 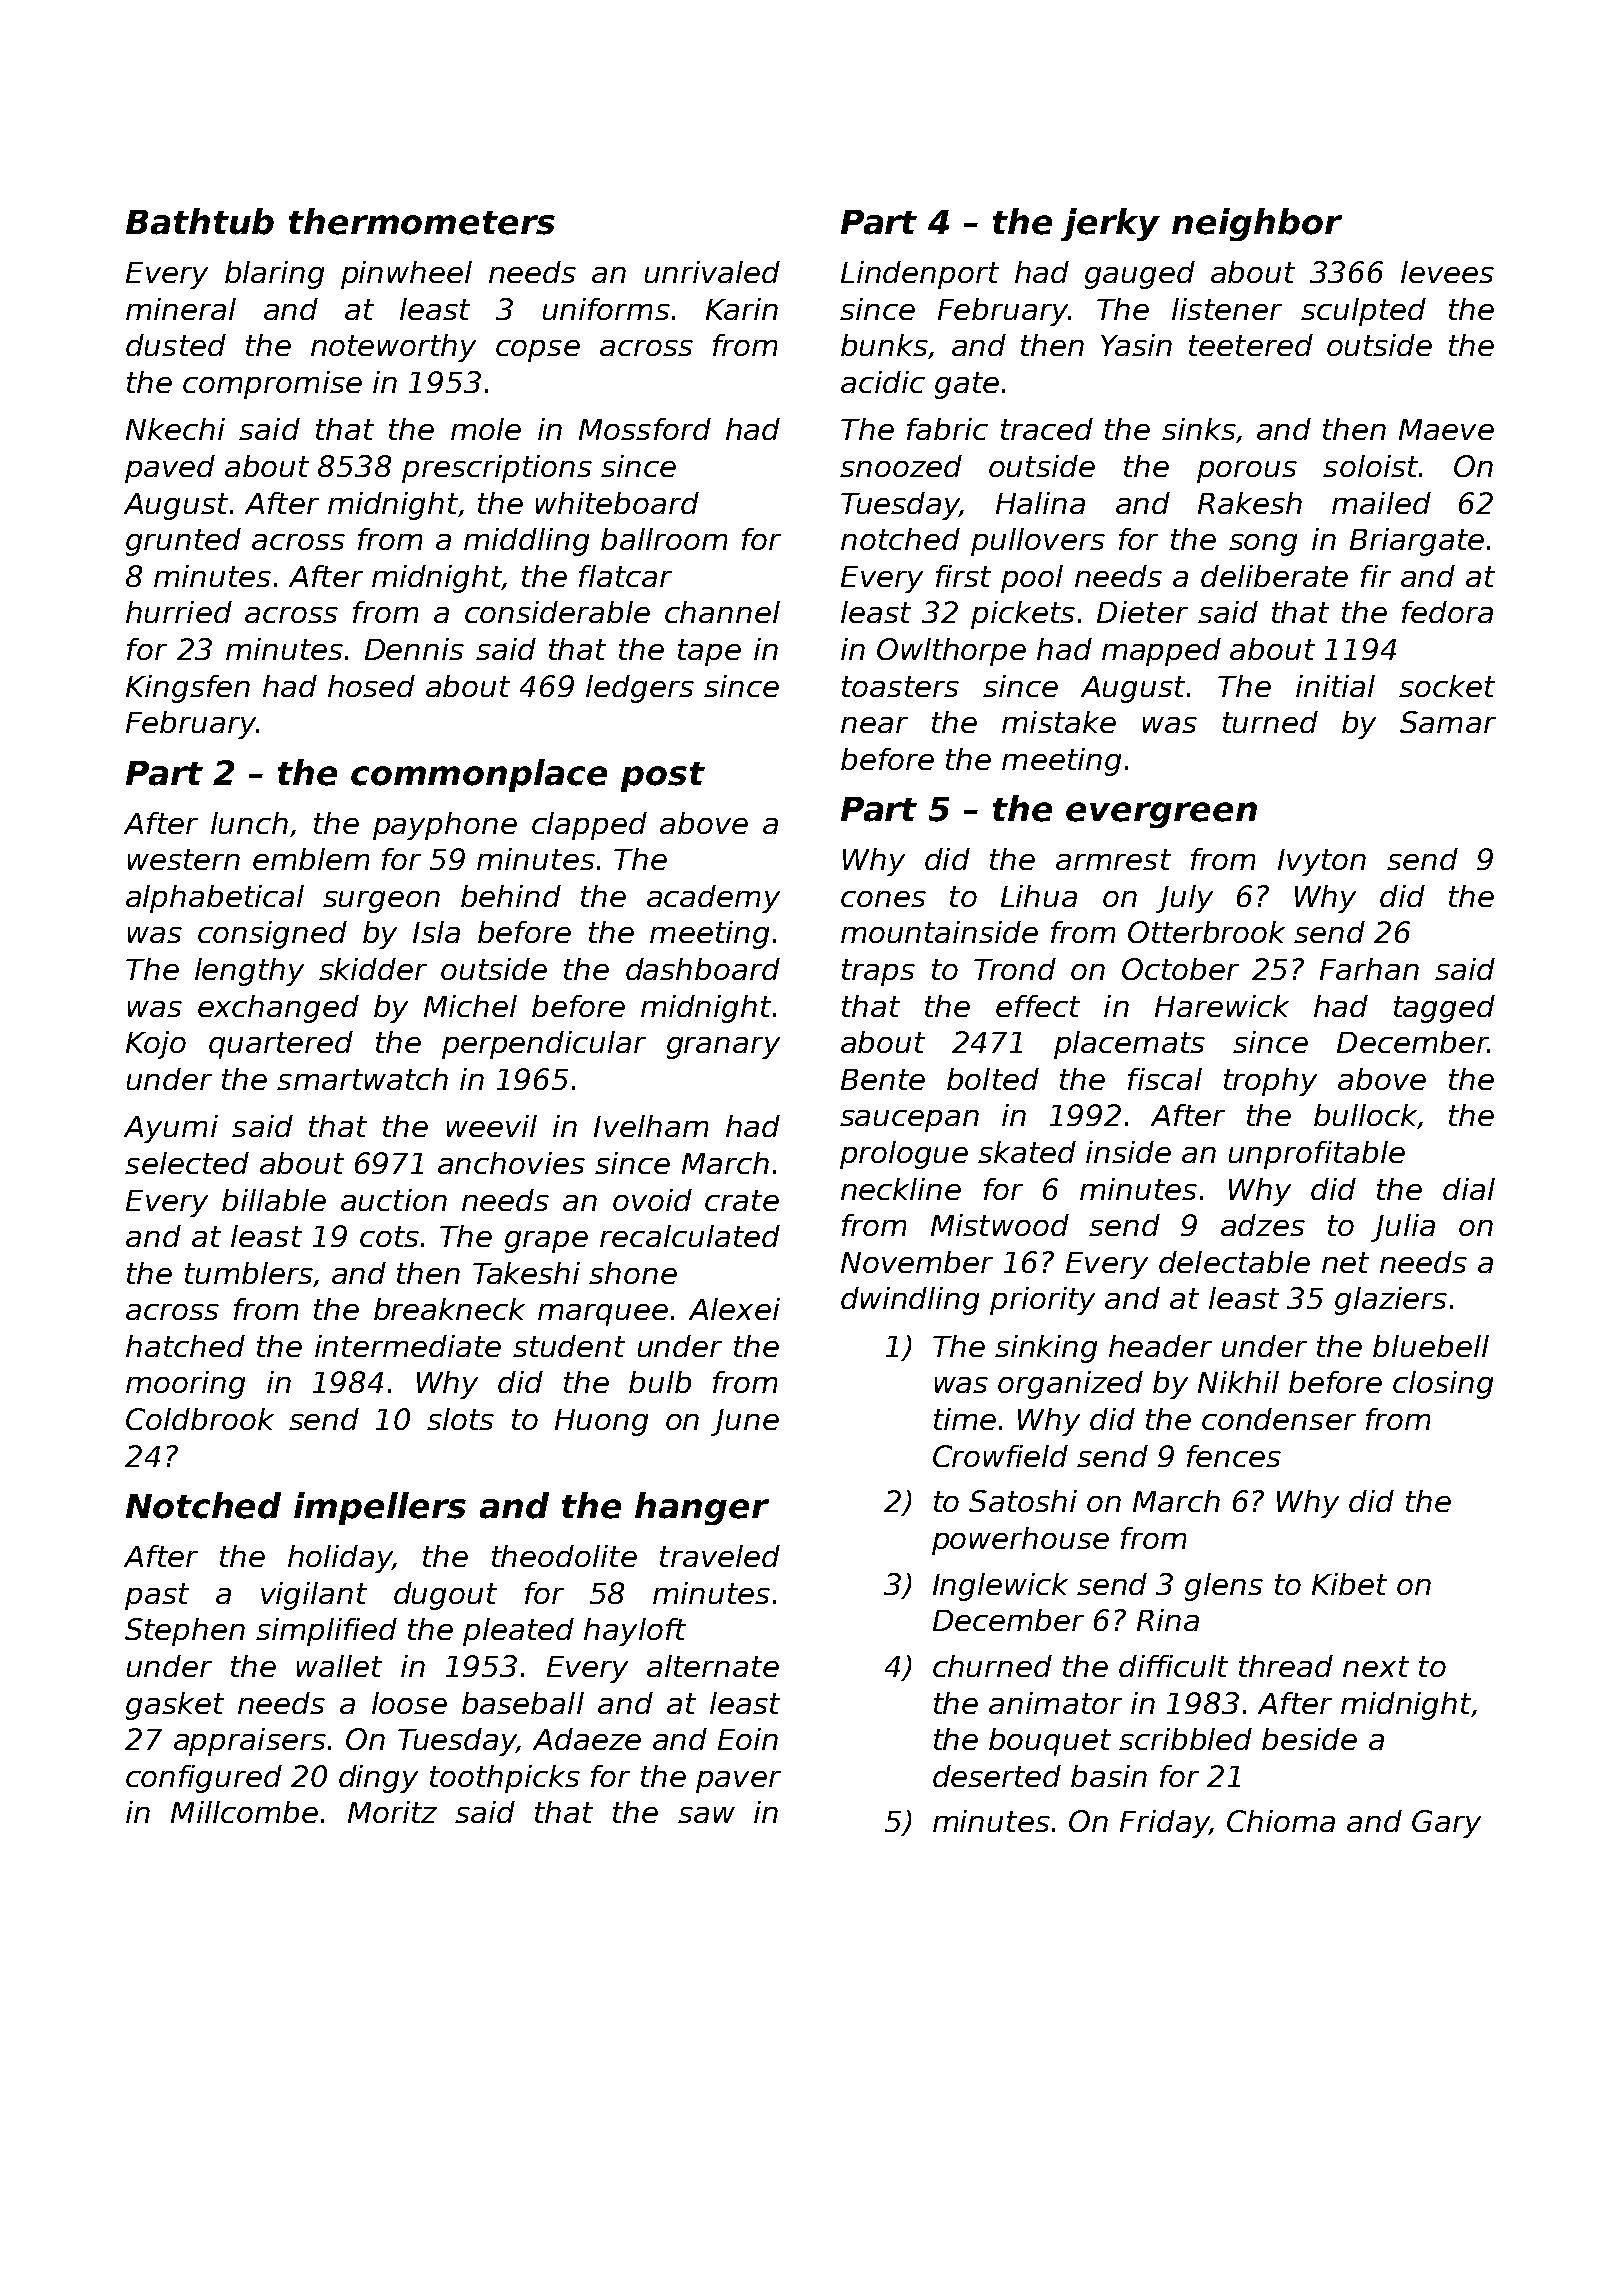 I want to click on academy, so click(x=713, y=899).
